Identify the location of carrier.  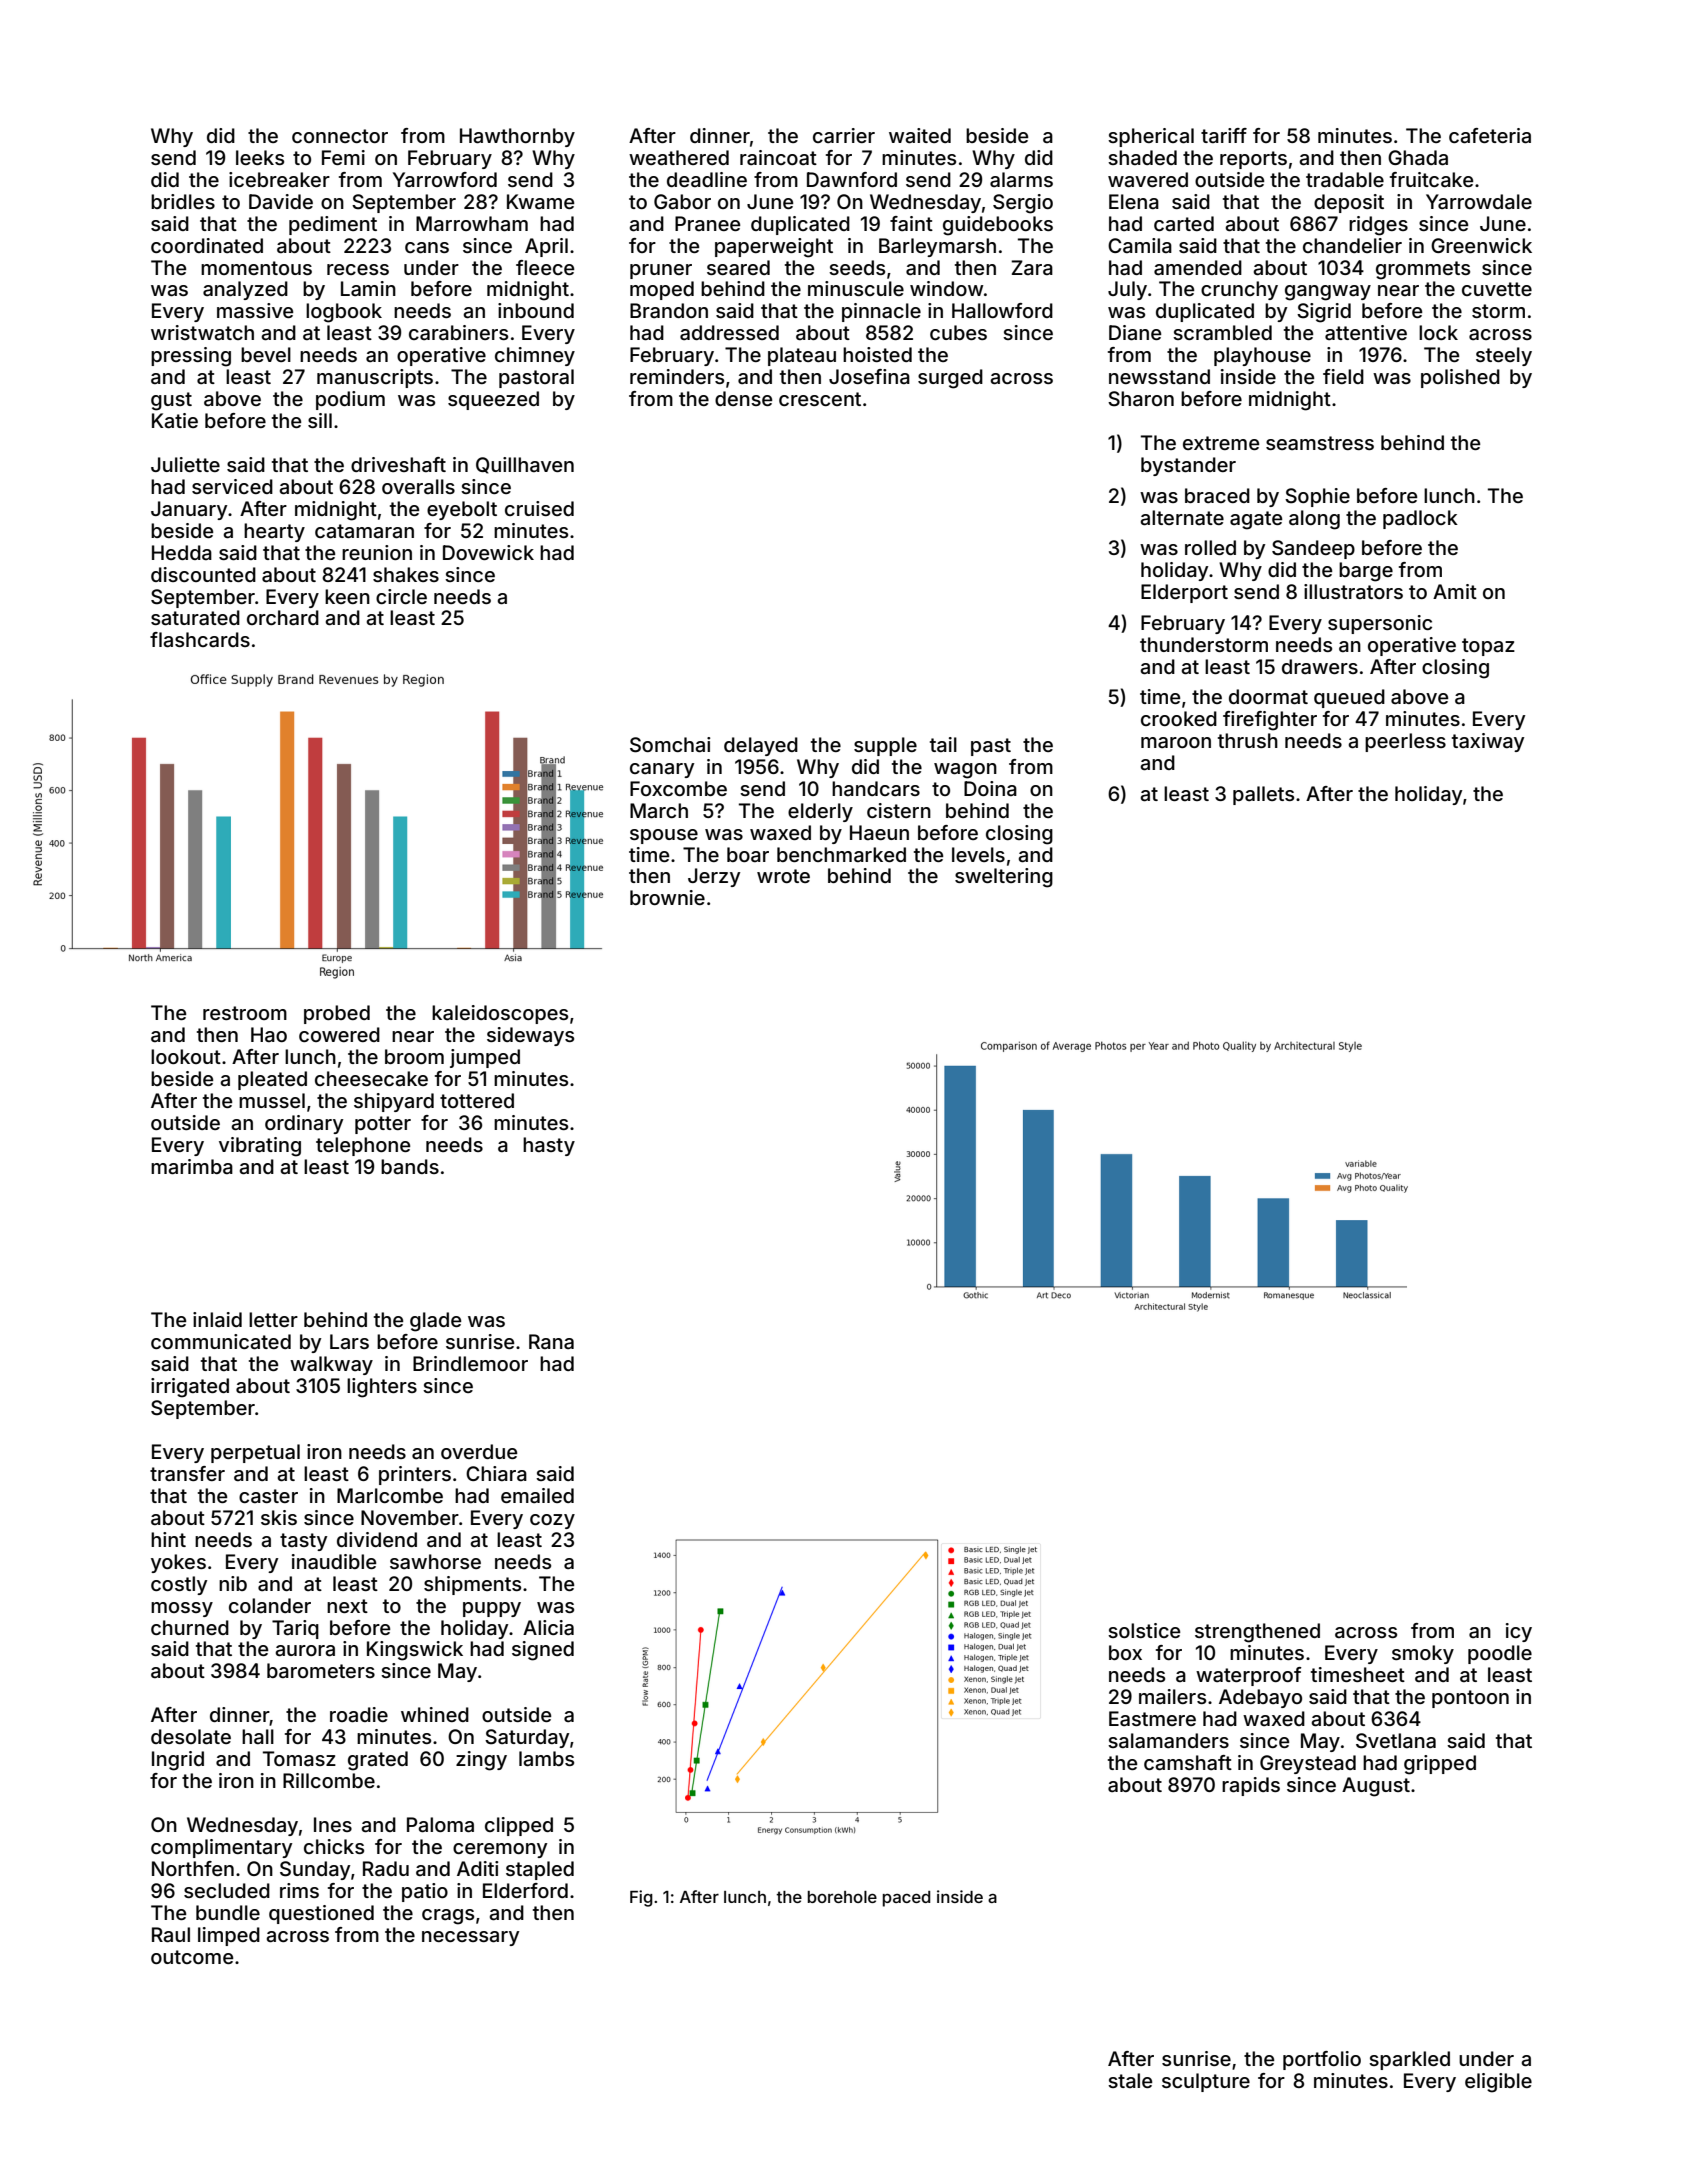
(844, 135).
